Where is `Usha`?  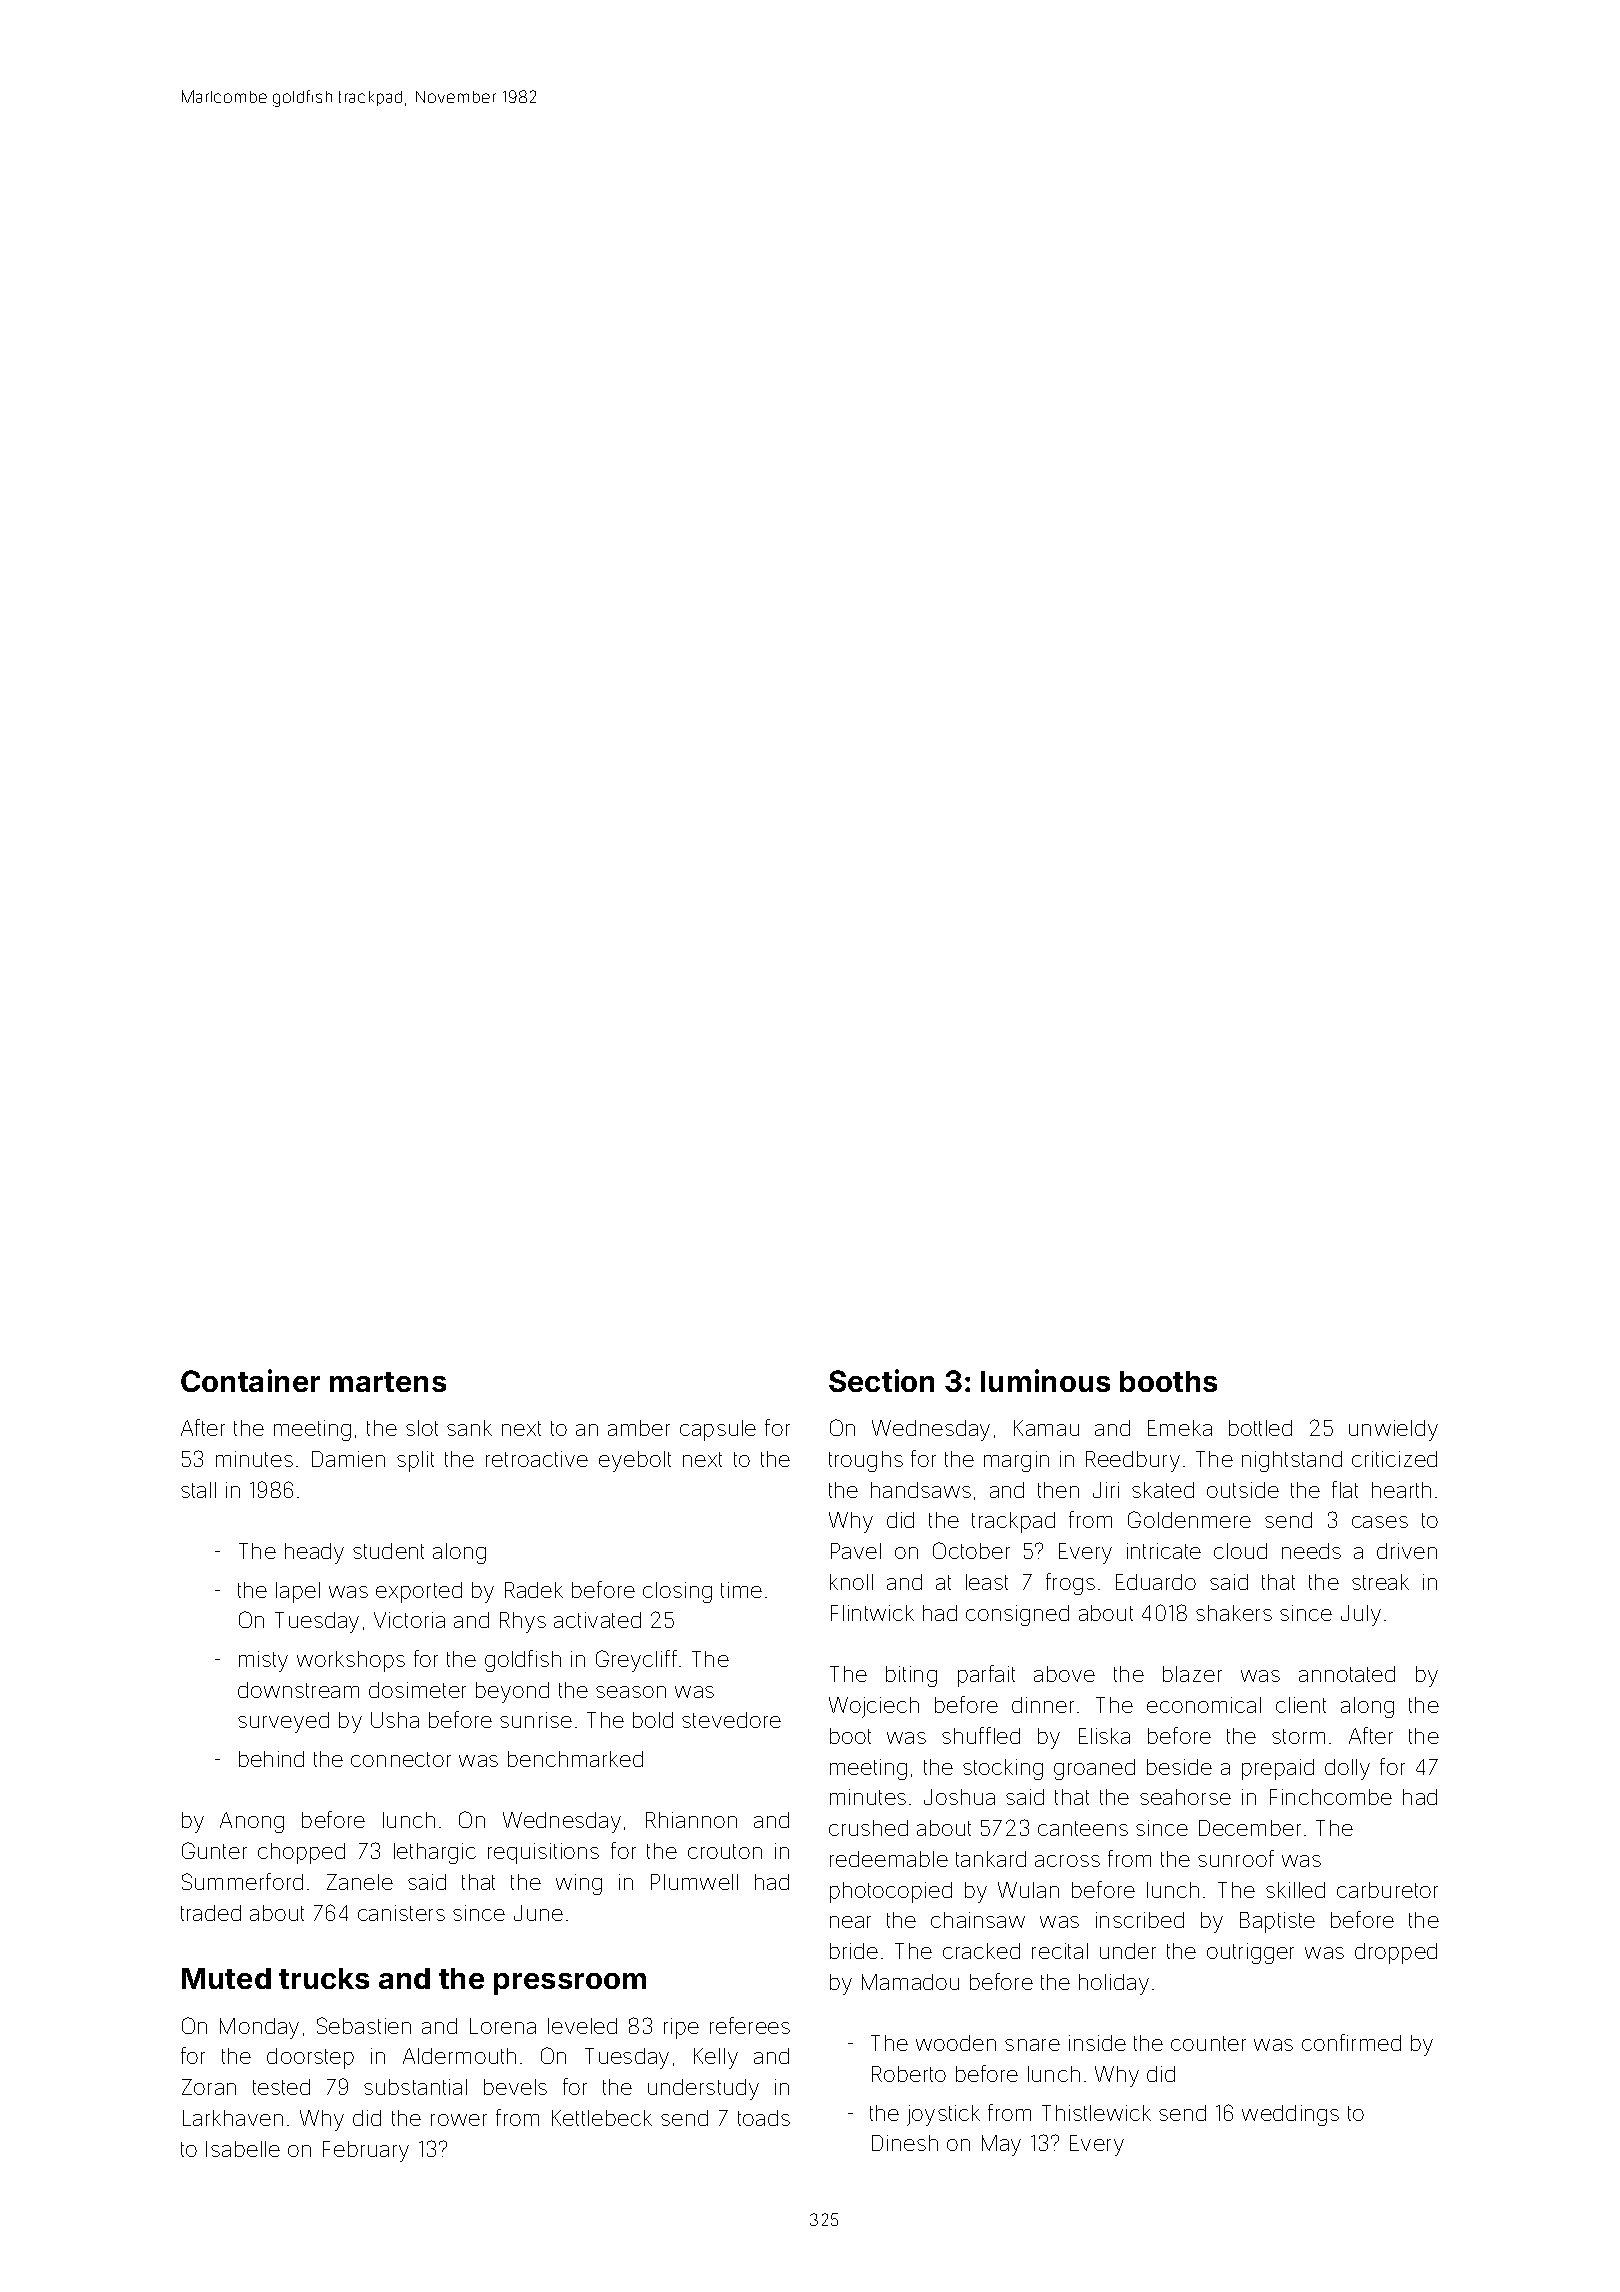
Usha is located at coordinates (395, 1720).
